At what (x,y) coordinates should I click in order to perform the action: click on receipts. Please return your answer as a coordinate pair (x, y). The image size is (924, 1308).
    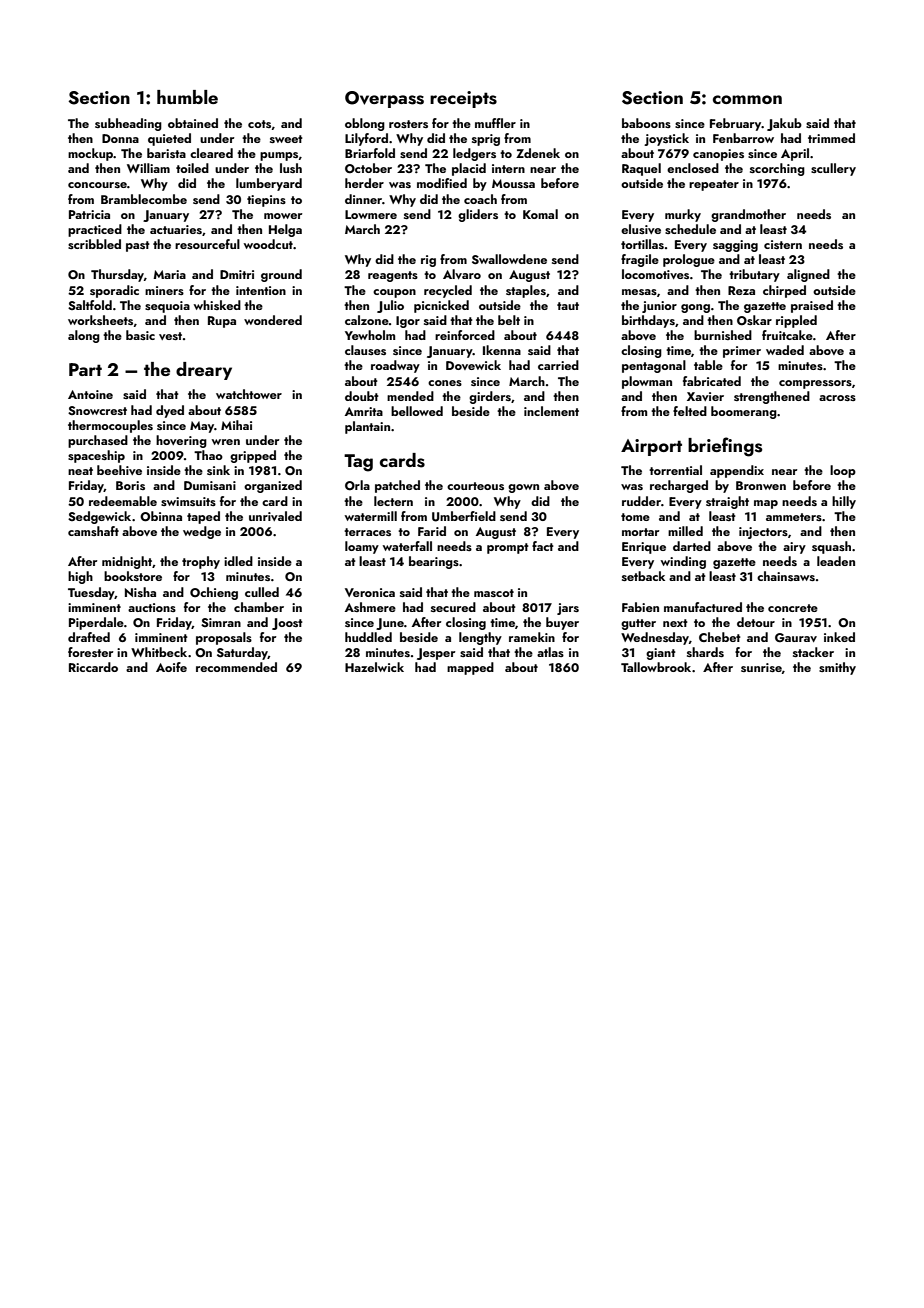
    Looking at the image, I should click on (463, 99).
